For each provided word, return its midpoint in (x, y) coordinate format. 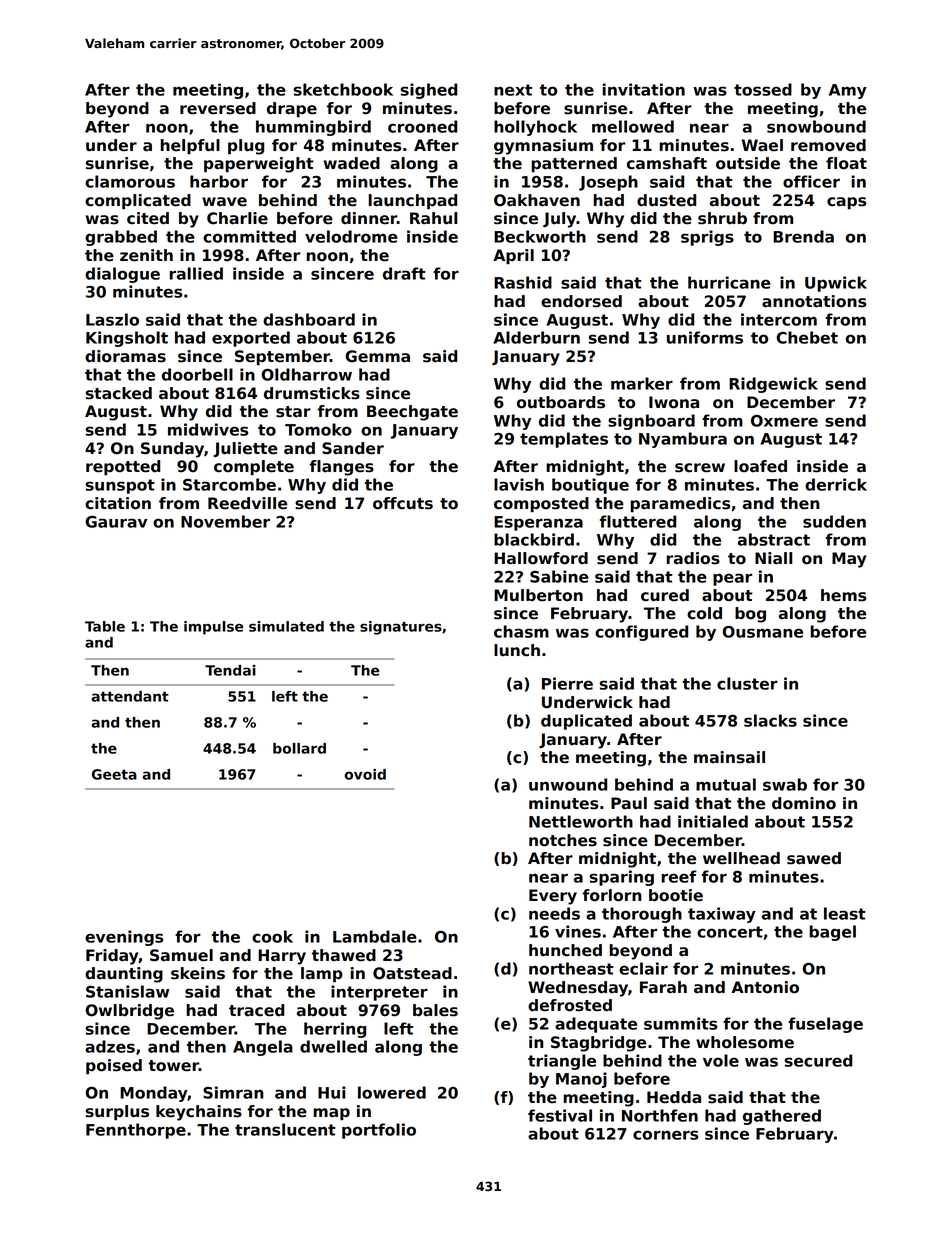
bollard (299, 748)
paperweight (259, 165)
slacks (770, 720)
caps (846, 203)
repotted (123, 467)
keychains (199, 1113)
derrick (836, 484)
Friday (112, 957)
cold (704, 613)
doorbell (197, 374)
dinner (369, 218)
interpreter (379, 993)
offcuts (403, 503)
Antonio (765, 987)
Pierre (567, 683)
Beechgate (412, 413)
